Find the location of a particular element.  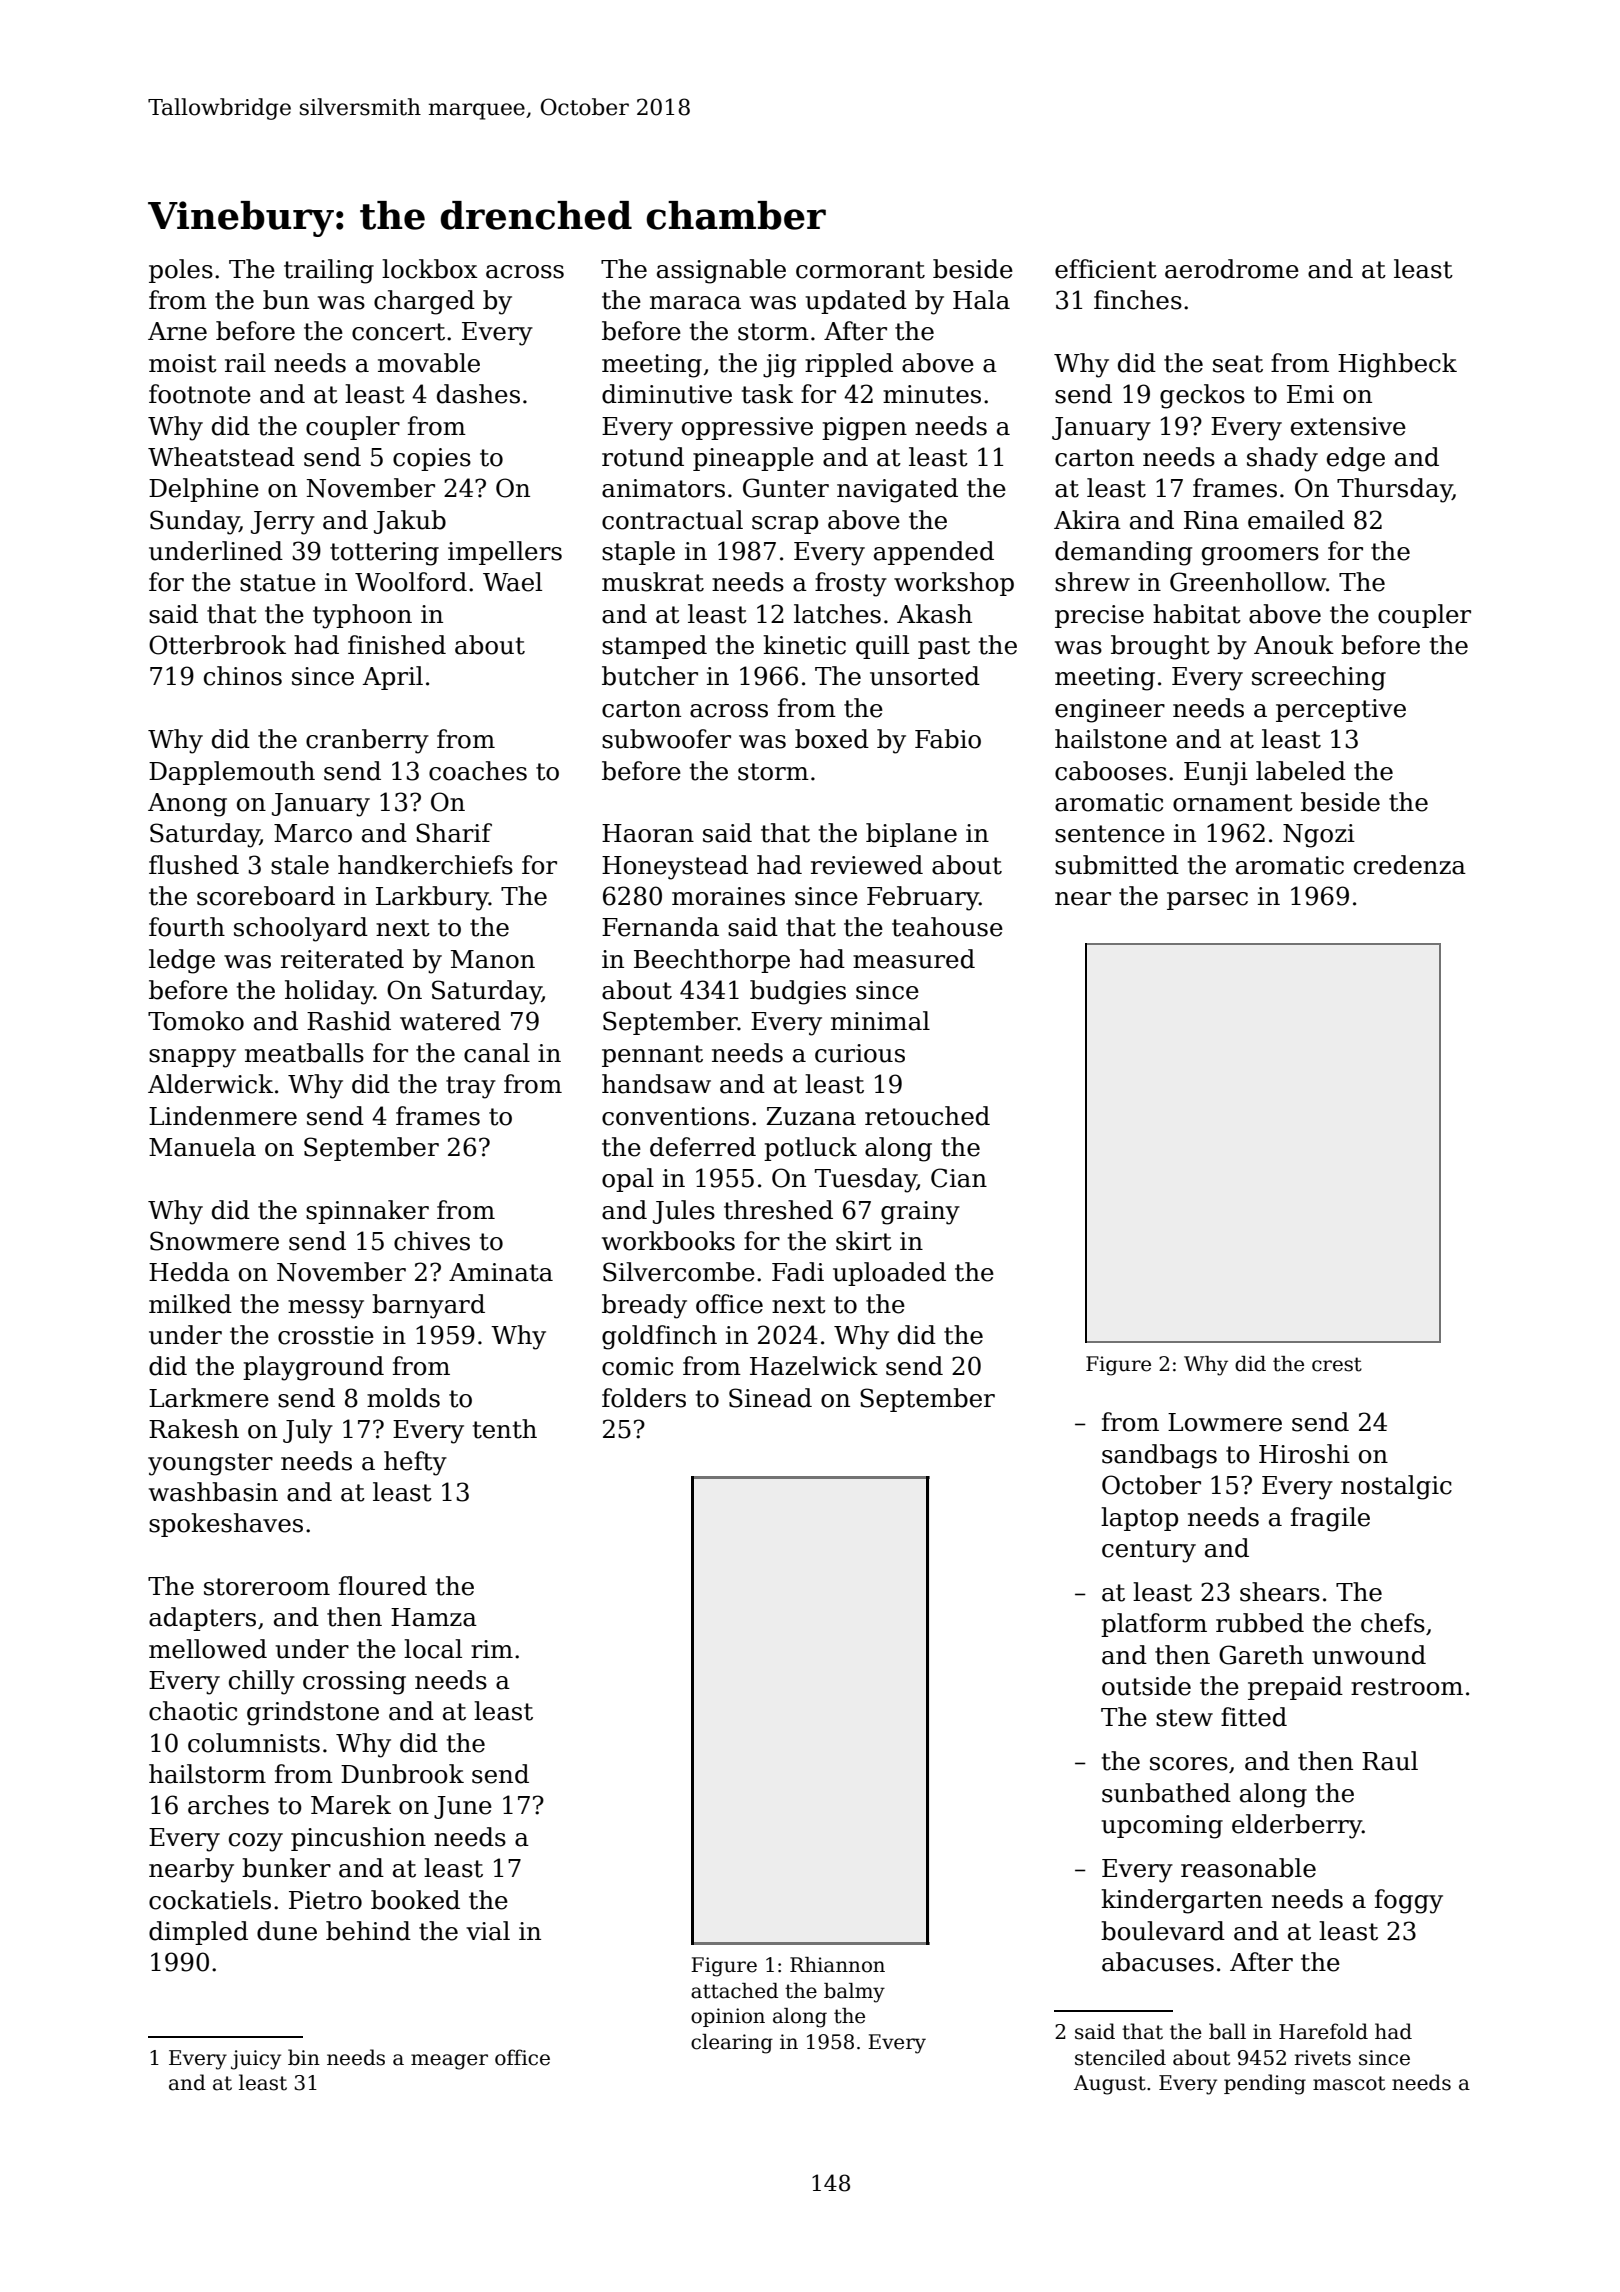

bin is located at coordinates (304, 2057).
